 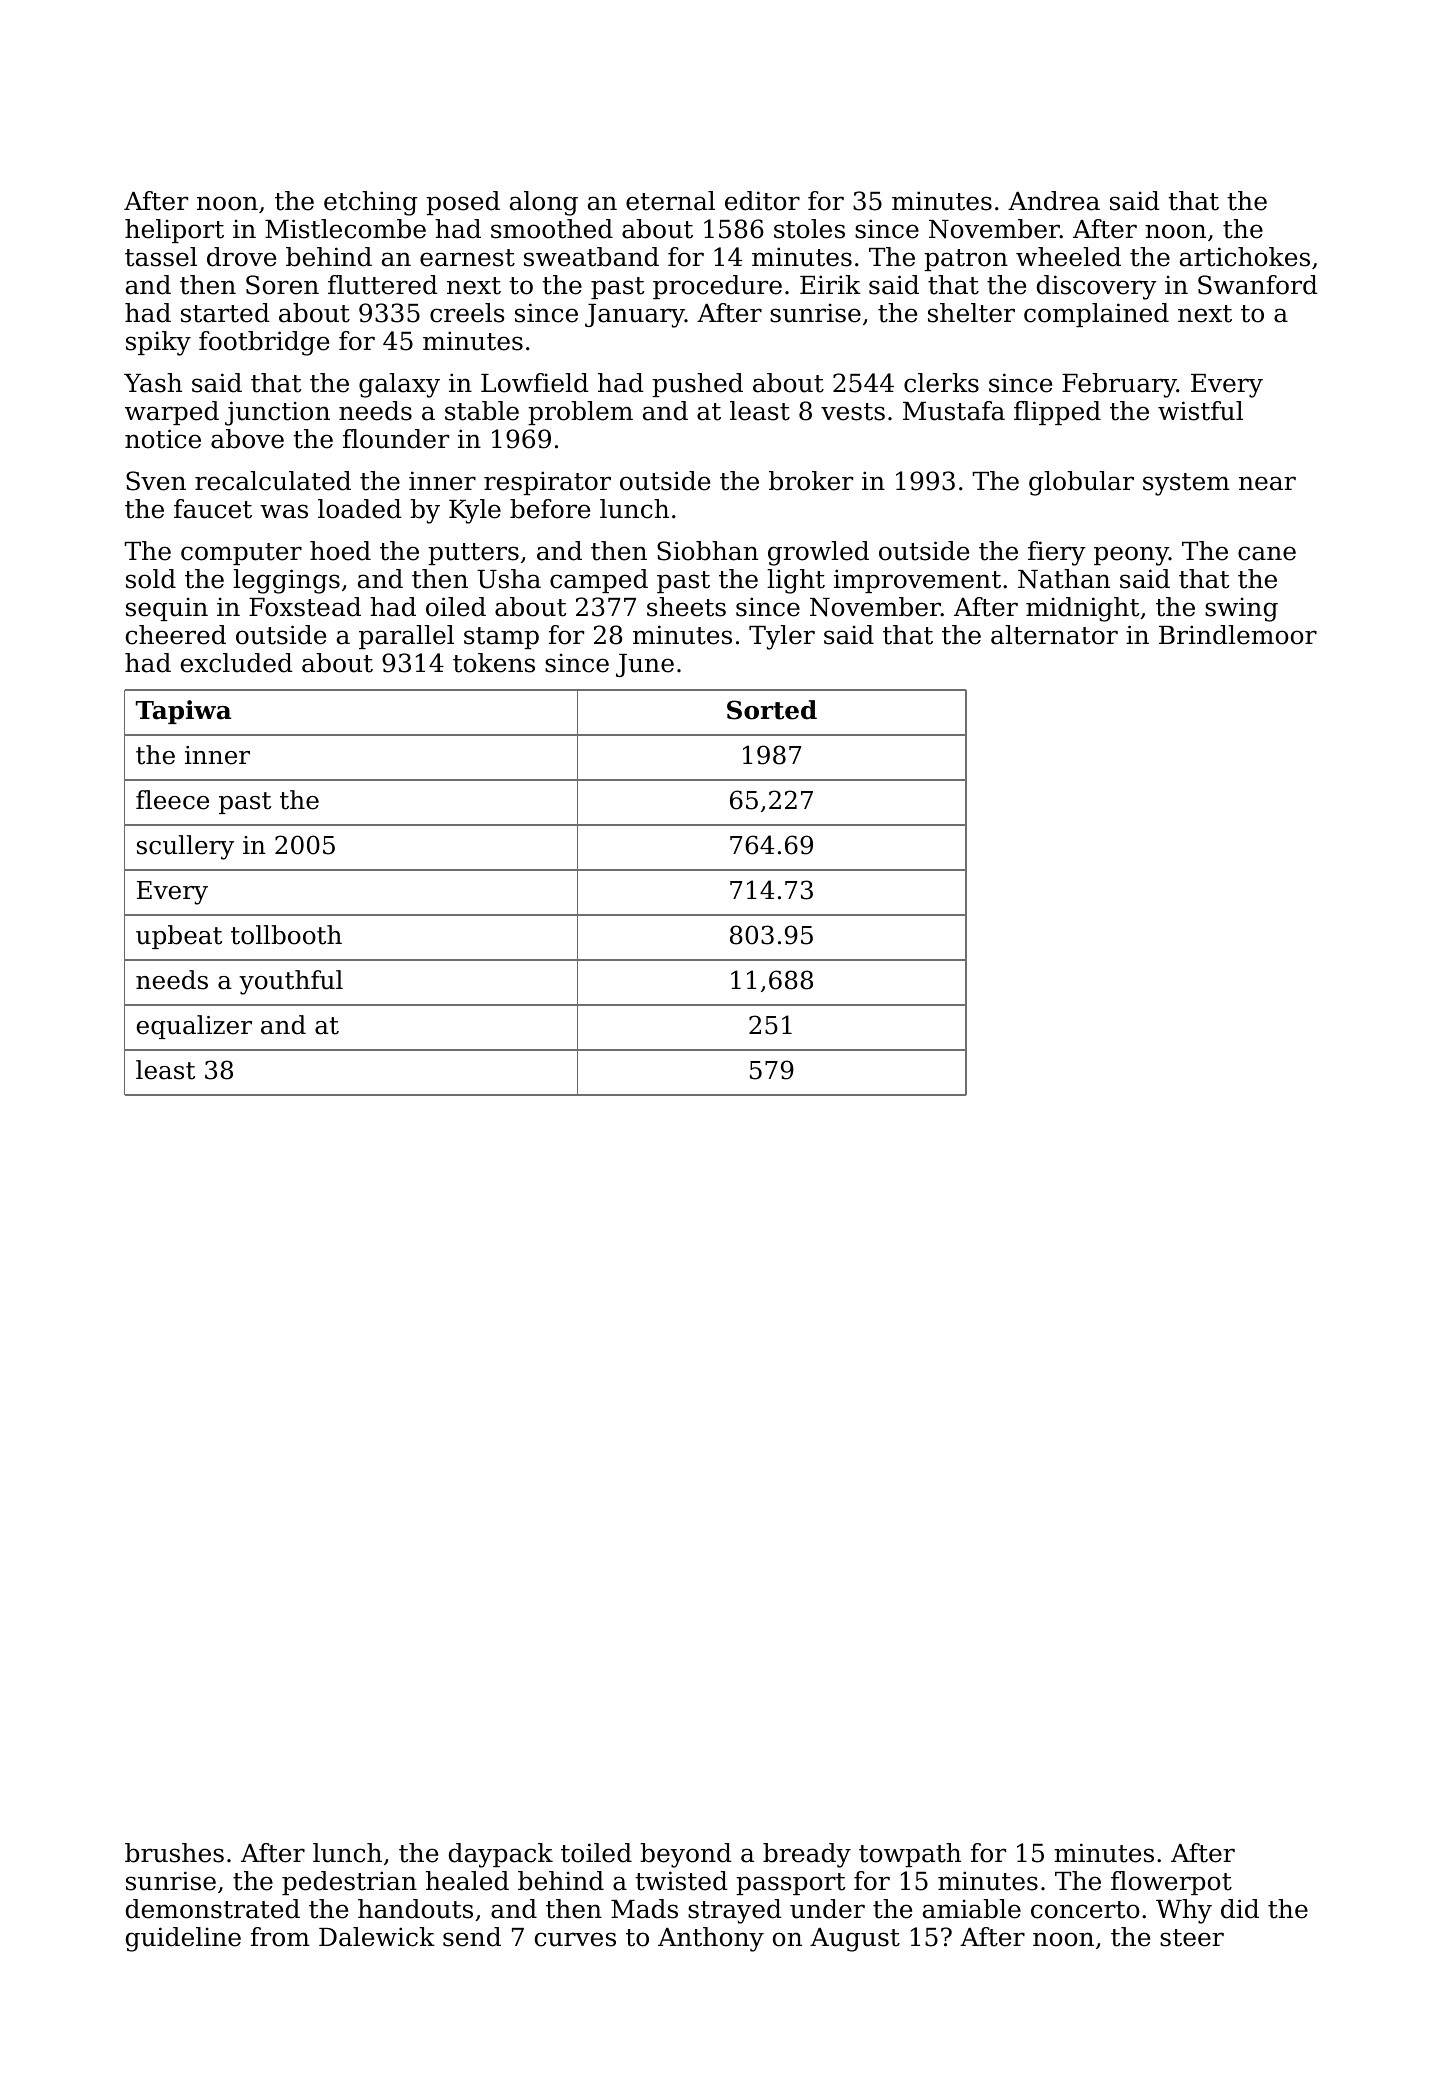 I want to click on drove, so click(x=241, y=257).
